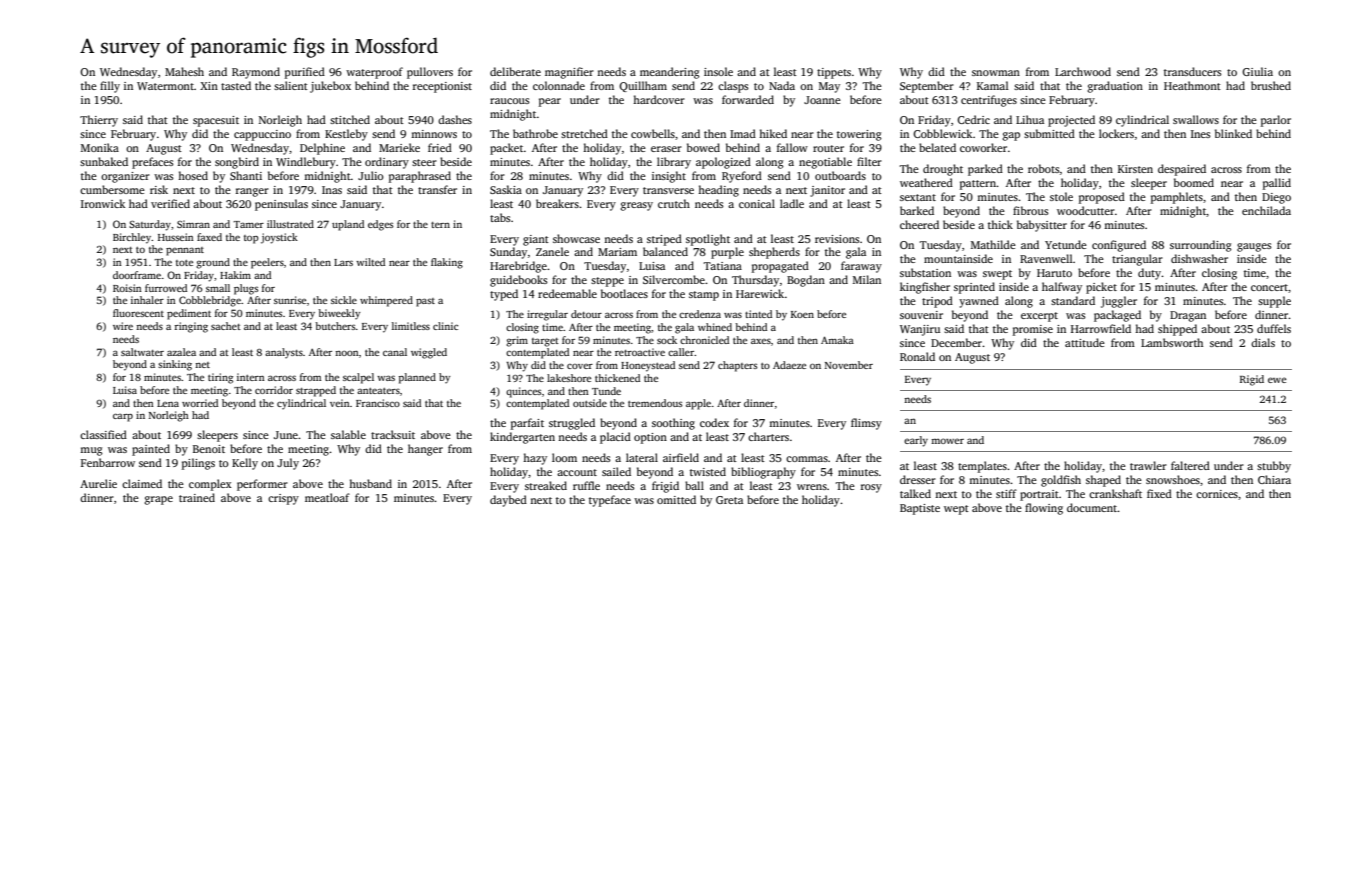 The height and width of the screenshot is (887, 1372). I want to click on apple, so click(698, 404).
